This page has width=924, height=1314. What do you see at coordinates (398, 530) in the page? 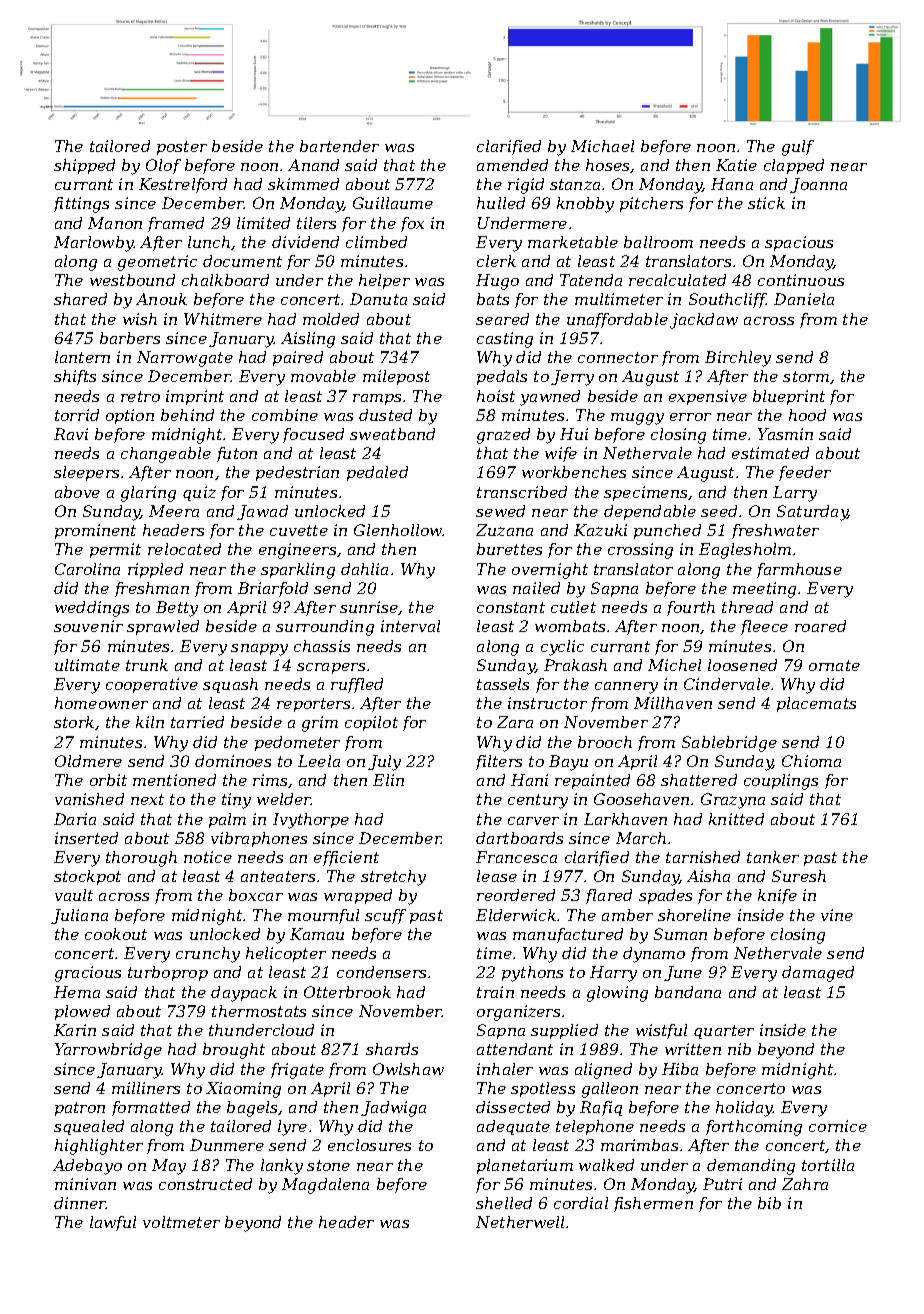
I see `Glenhollow` at bounding box center [398, 530].
